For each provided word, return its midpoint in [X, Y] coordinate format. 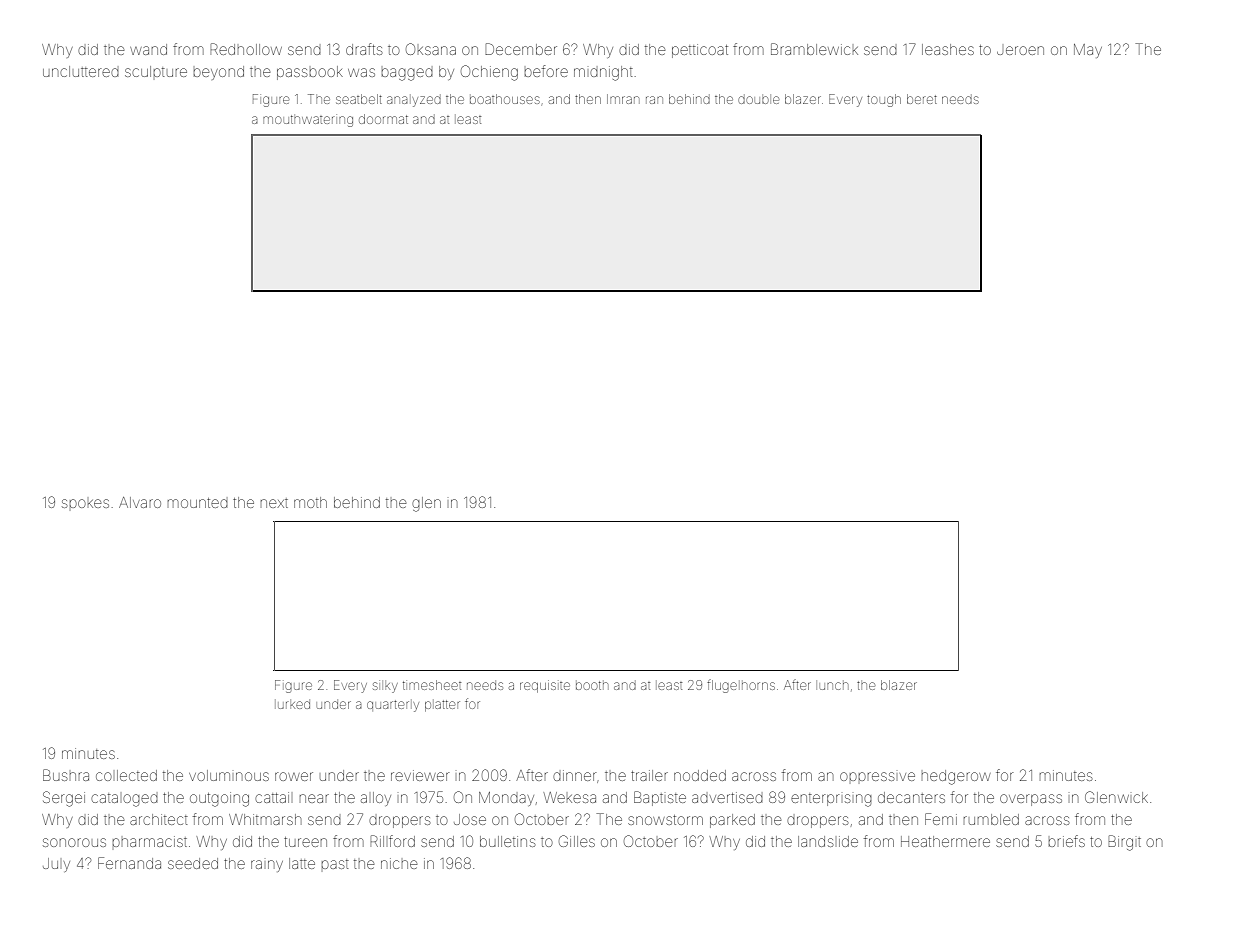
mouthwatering [308, 121]
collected [126, 775]
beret [922, 99]
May [1088, 51]
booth [592, 685]
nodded [700, 775]
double [758, 100]
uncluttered [81, 71]
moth [310, 502]
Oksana [431, 49]
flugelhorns [741, 686]
